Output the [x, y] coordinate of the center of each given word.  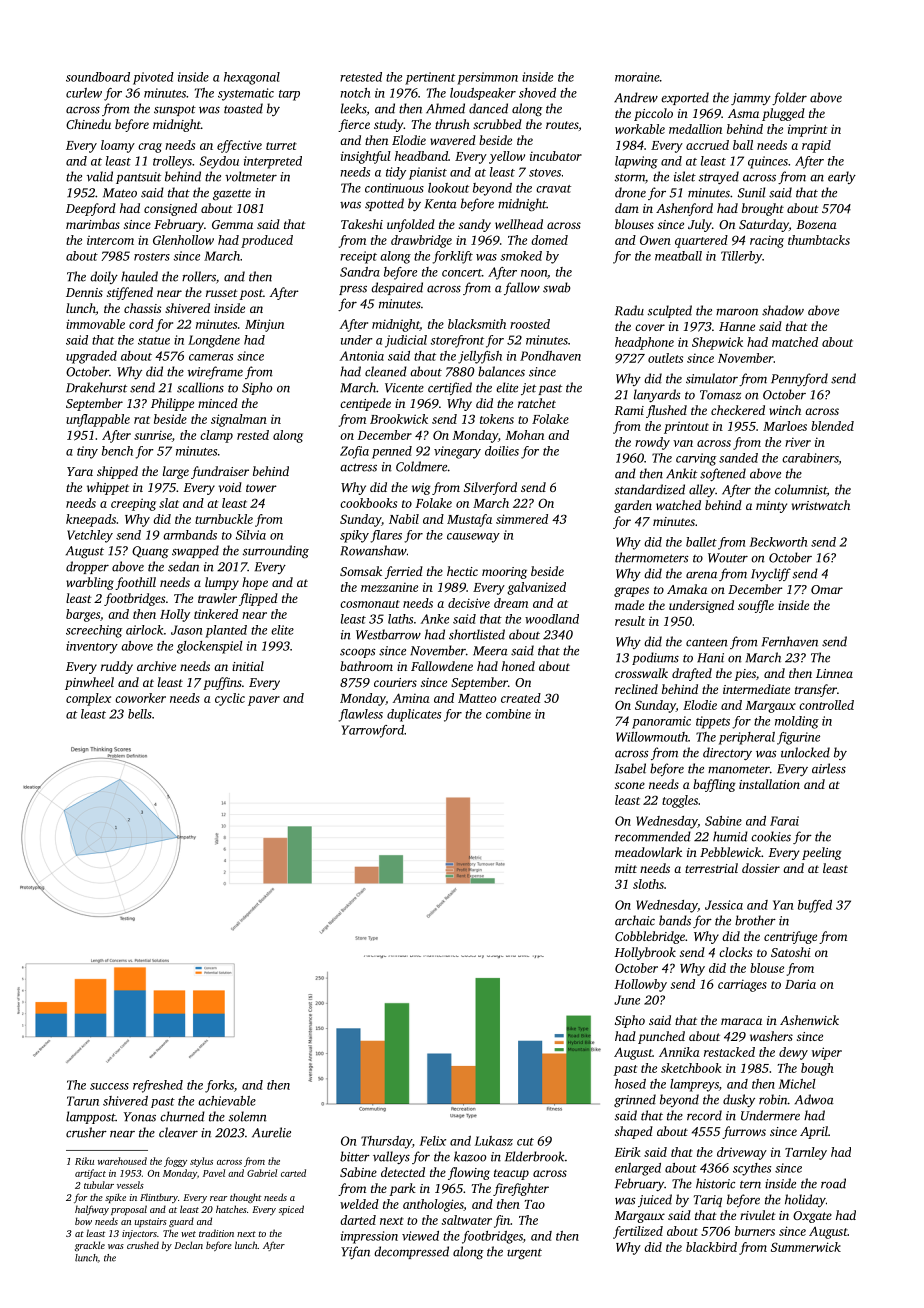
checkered [738, 410]
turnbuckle [224, 519]
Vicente [404, 388]
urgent [524, 1254]
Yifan [355, 1252]
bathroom [366, 666]
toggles [680, 801]
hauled [139, 276]
